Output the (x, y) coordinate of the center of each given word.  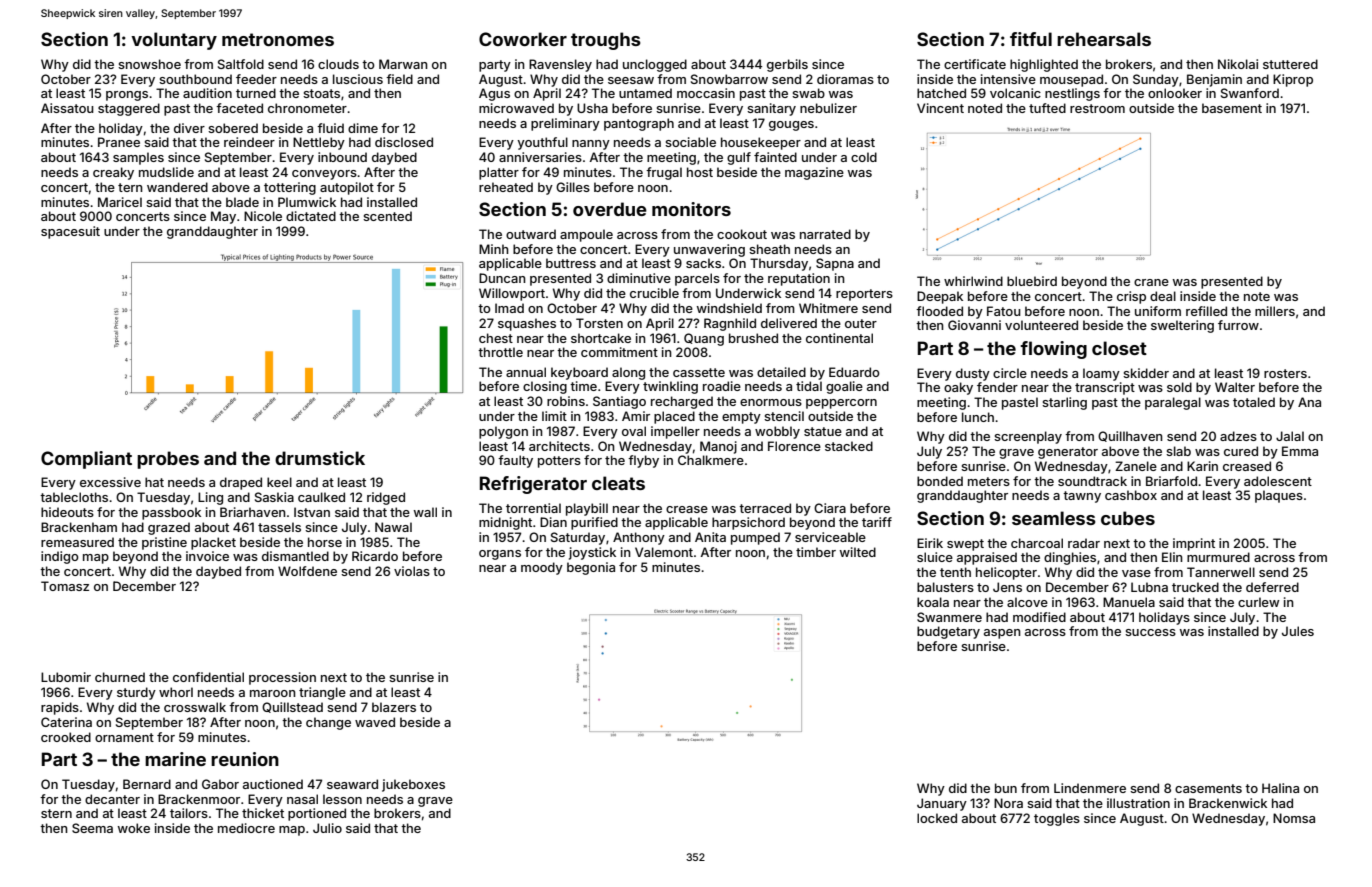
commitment (619, 352)
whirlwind (973, 281)
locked (937, 818)
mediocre (246, 828)
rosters (1285, 373)
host (700, 172)
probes (168, 460)
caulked (321, 497)
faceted (239, 108)
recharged (682, 402)
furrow (1238, 325)
